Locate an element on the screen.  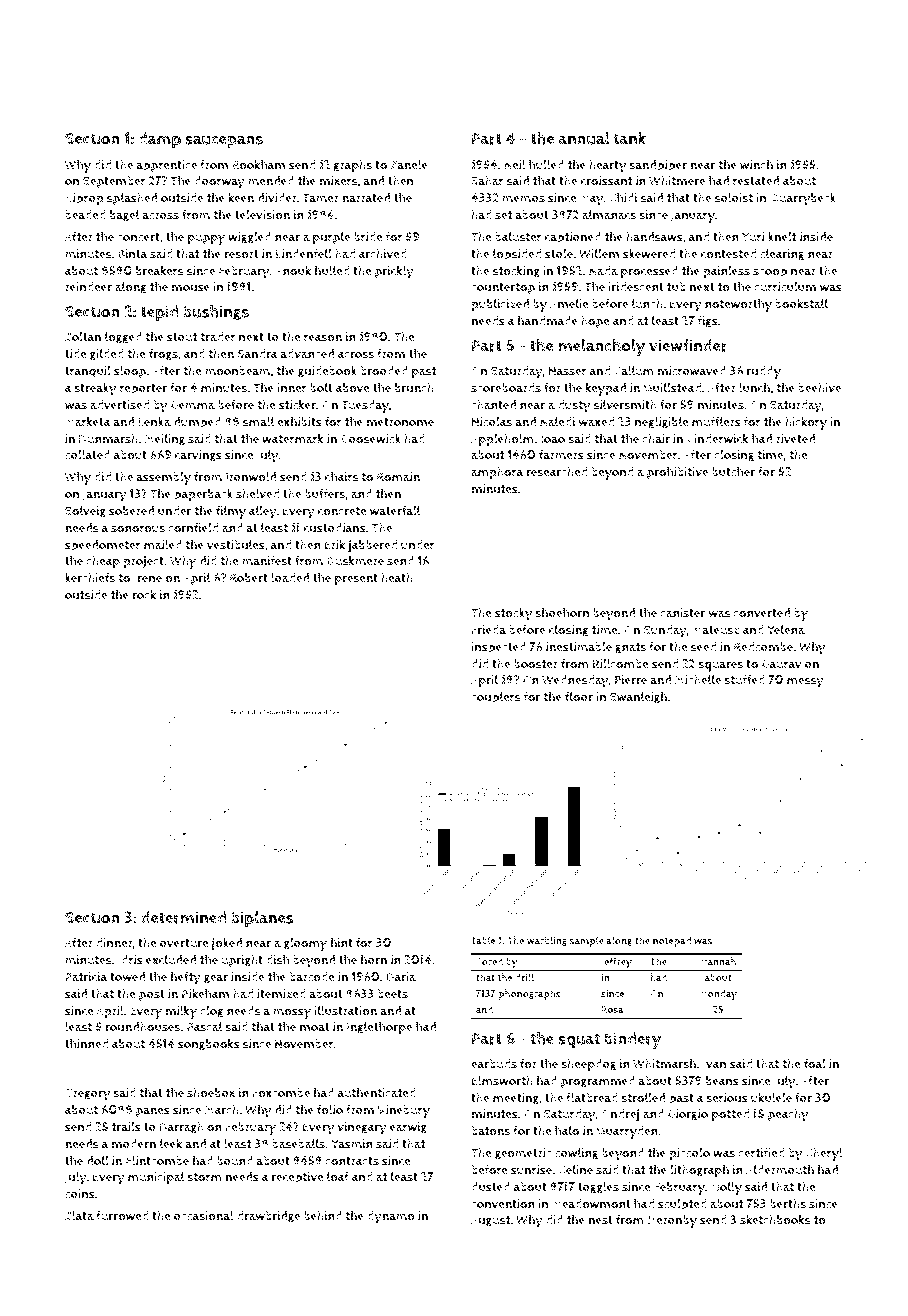
beaded is located at coordinates (85, 215).
